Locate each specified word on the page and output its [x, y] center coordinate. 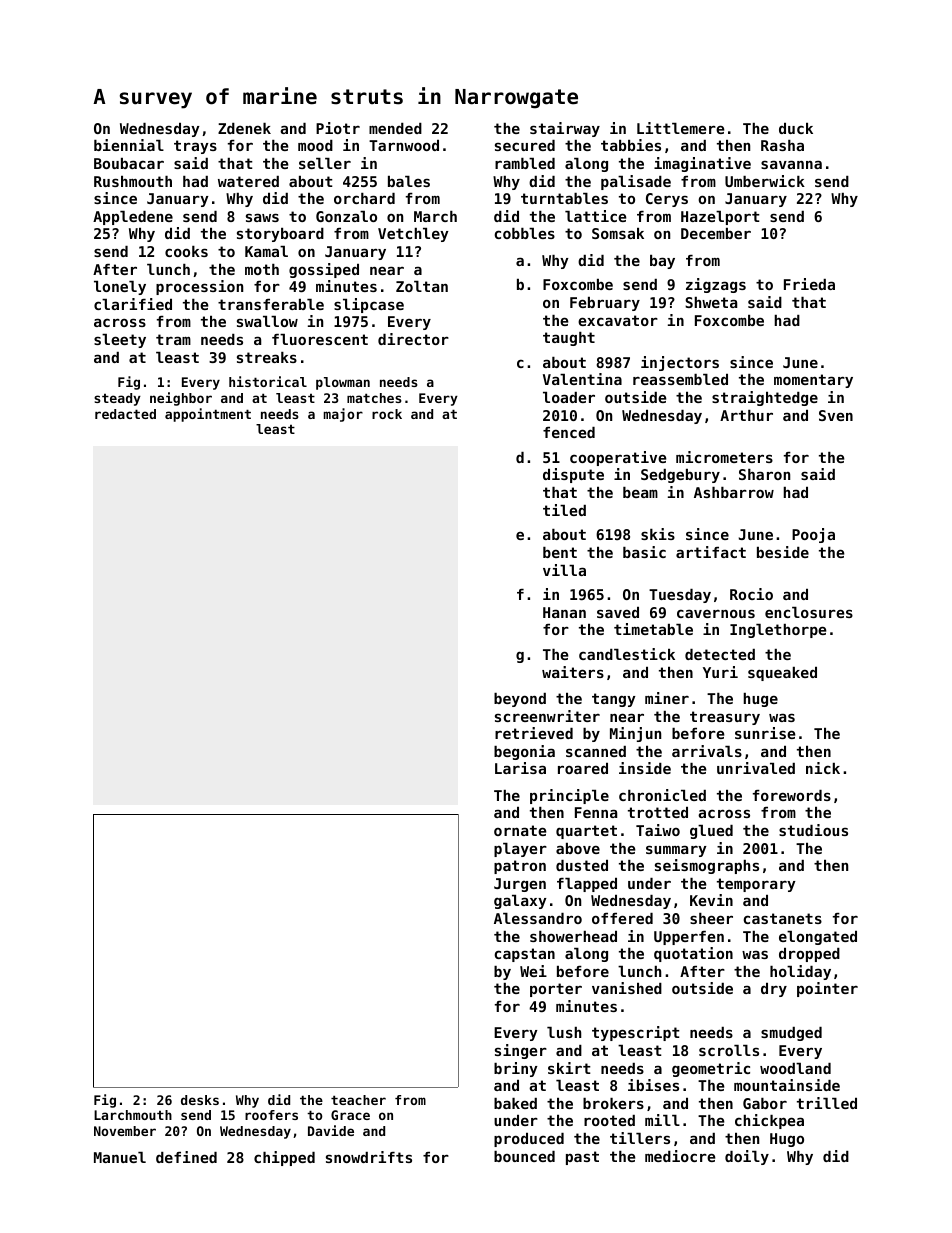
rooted [609, 1120]
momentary [813, 381]
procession [199, 287]
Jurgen [520, 885]
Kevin [711, 900]
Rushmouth [133, 181]
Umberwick [765, 181]
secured [525, 145]
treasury [725, 718]
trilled [827, 1103]
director [413, 339]
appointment [208, 415]
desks [200, 1100]
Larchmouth [133, 1115]
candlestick [627, 654]
